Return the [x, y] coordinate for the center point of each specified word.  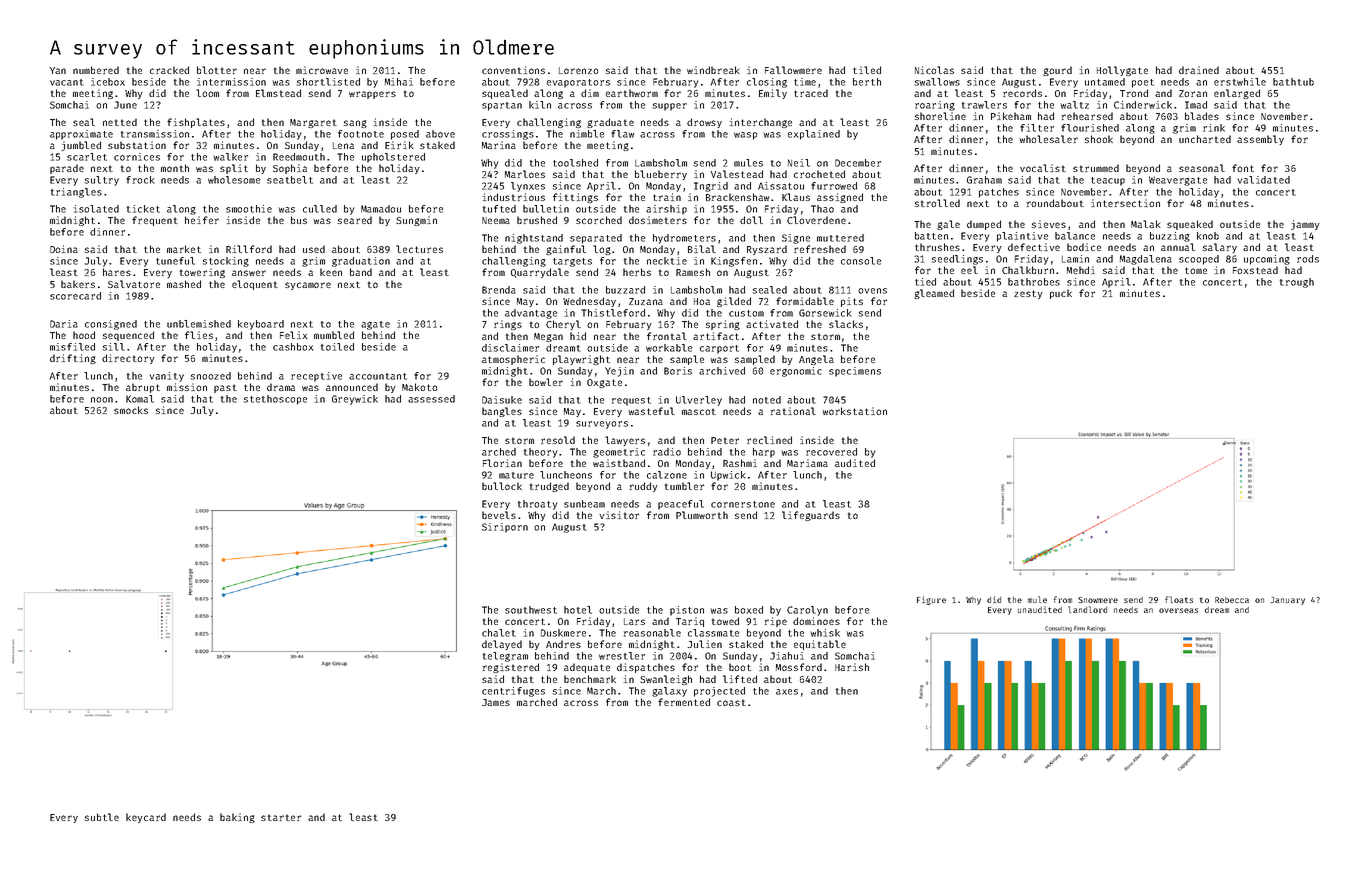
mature [516, 475]
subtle [102, 817]
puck [1061, 294]
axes [787, 692]
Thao [822, 209]
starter [281, 817]
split [234, 169]
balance [1075, 236]
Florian [502, 463]
